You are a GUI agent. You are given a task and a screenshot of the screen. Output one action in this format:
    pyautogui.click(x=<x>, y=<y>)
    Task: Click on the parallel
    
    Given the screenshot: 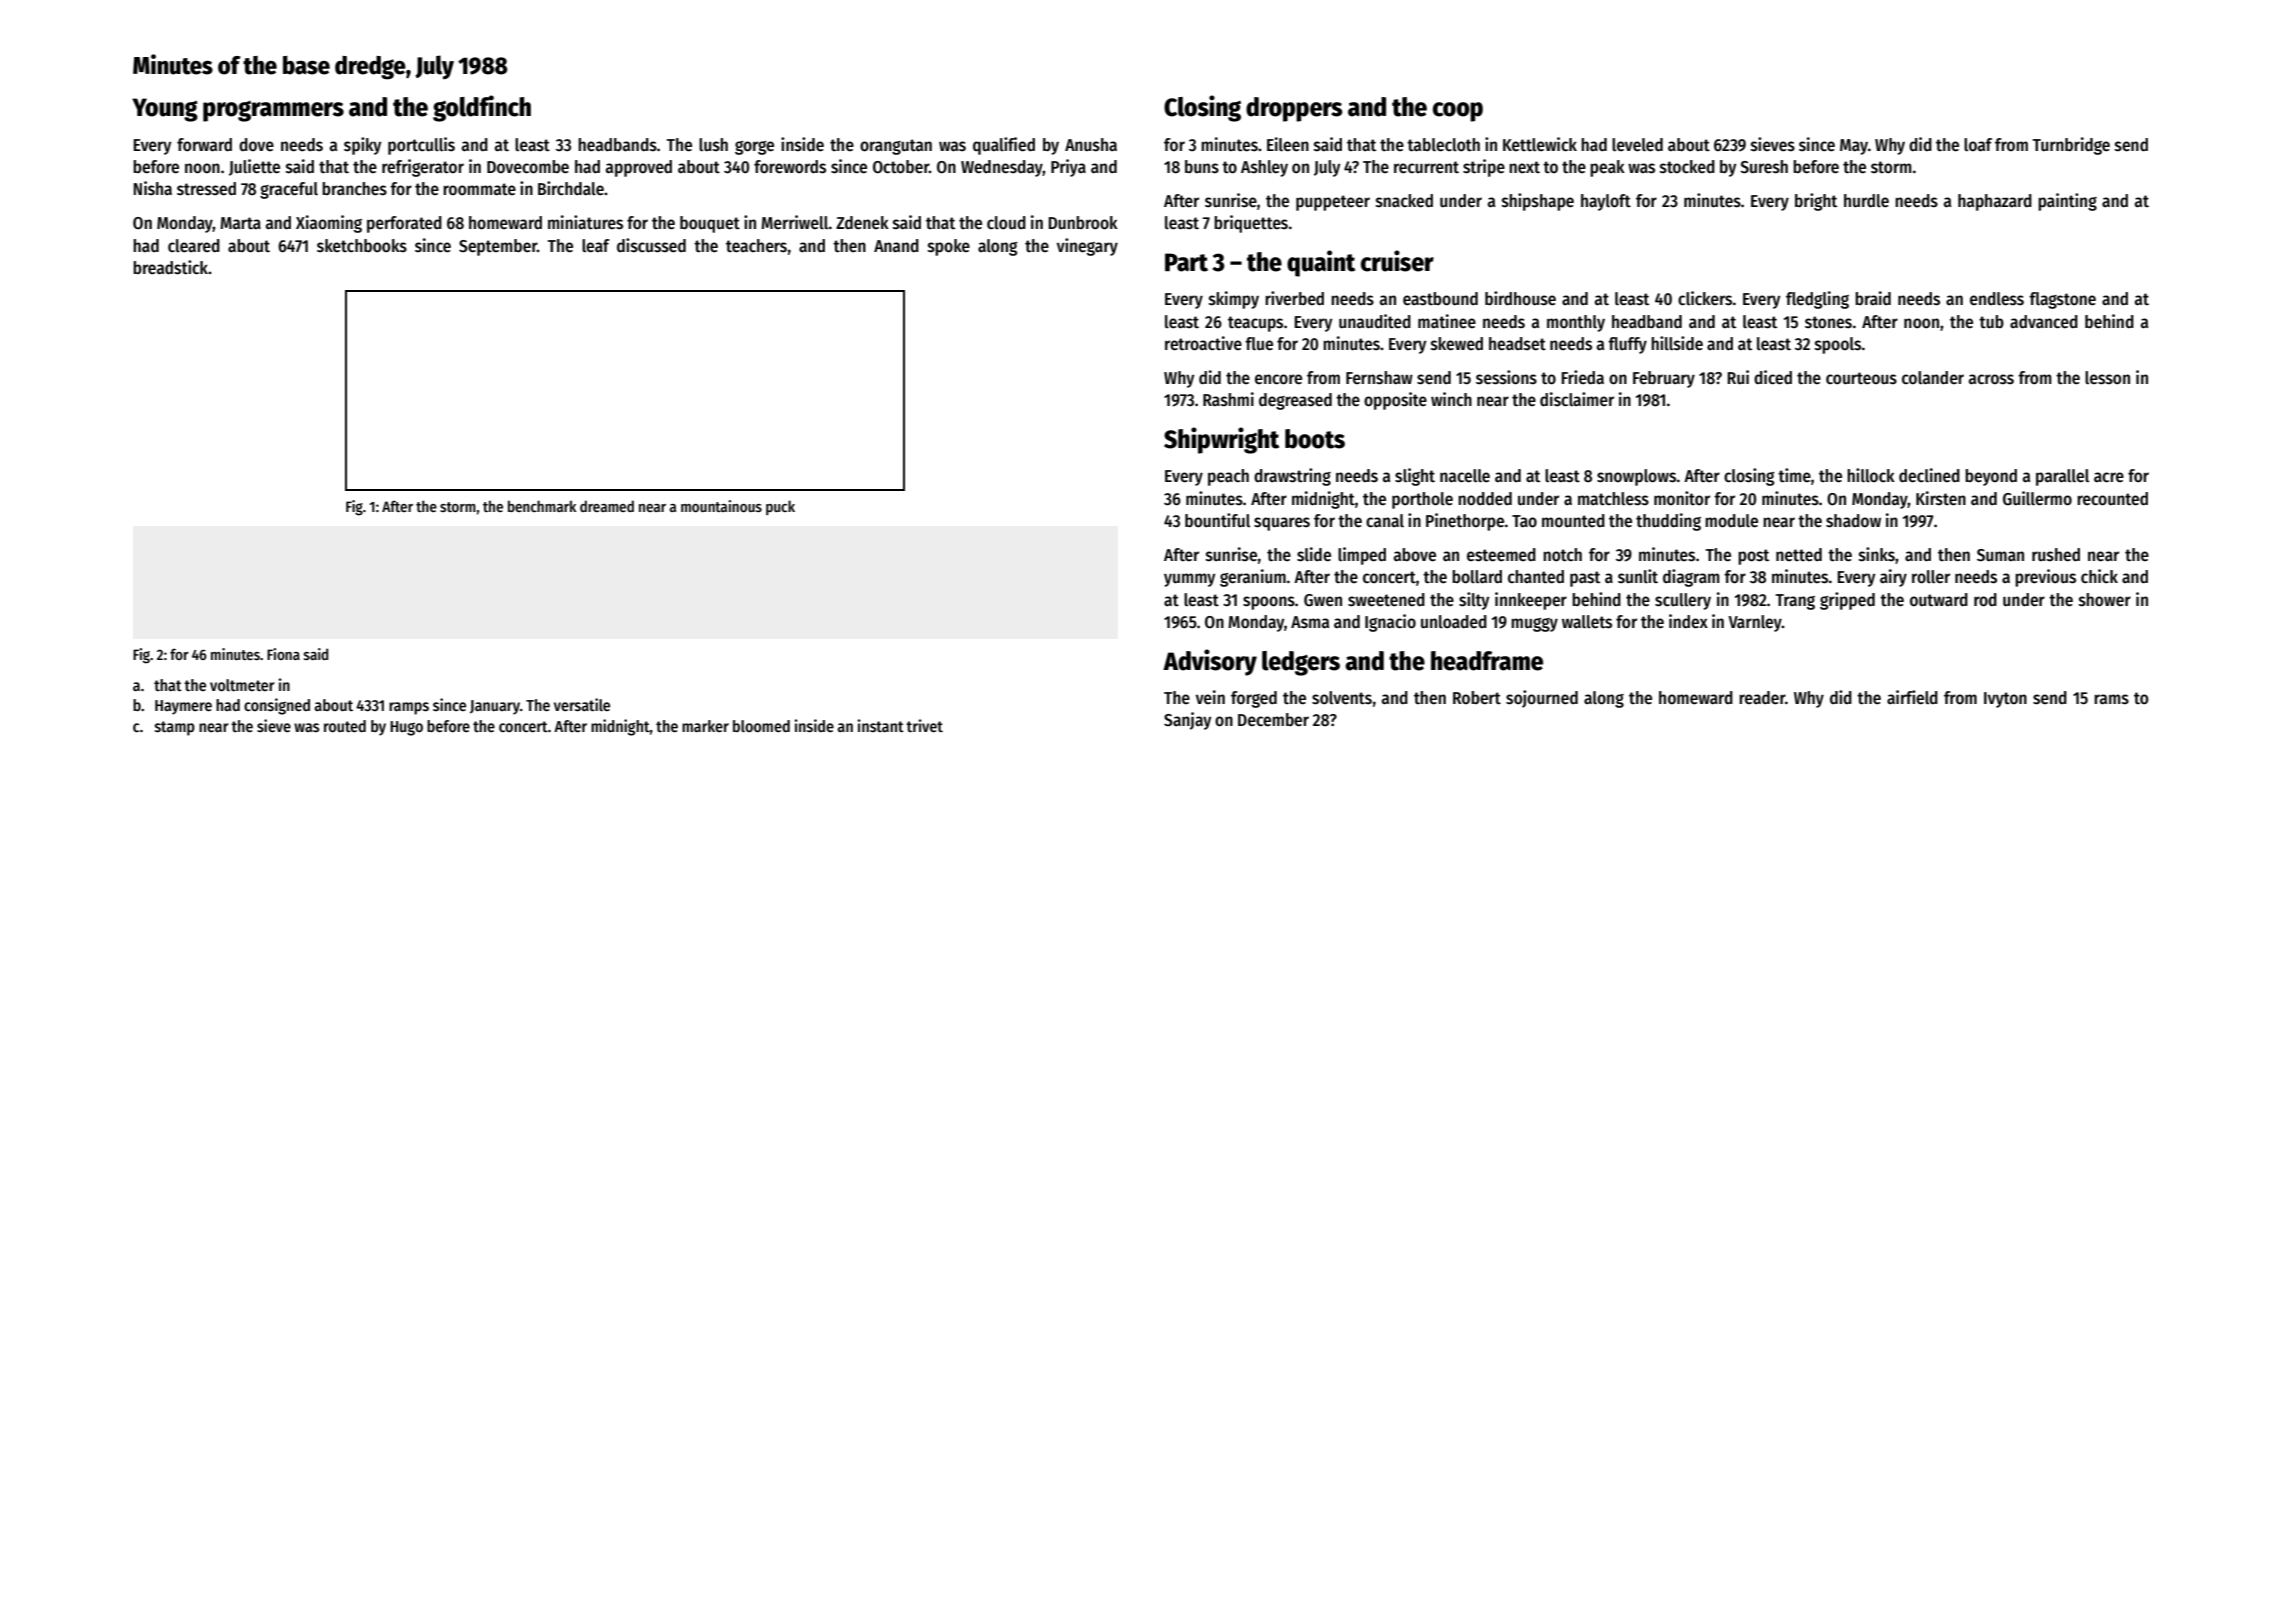 What is the action you would take?
    pyautogui.click(x=2062, y=477)
